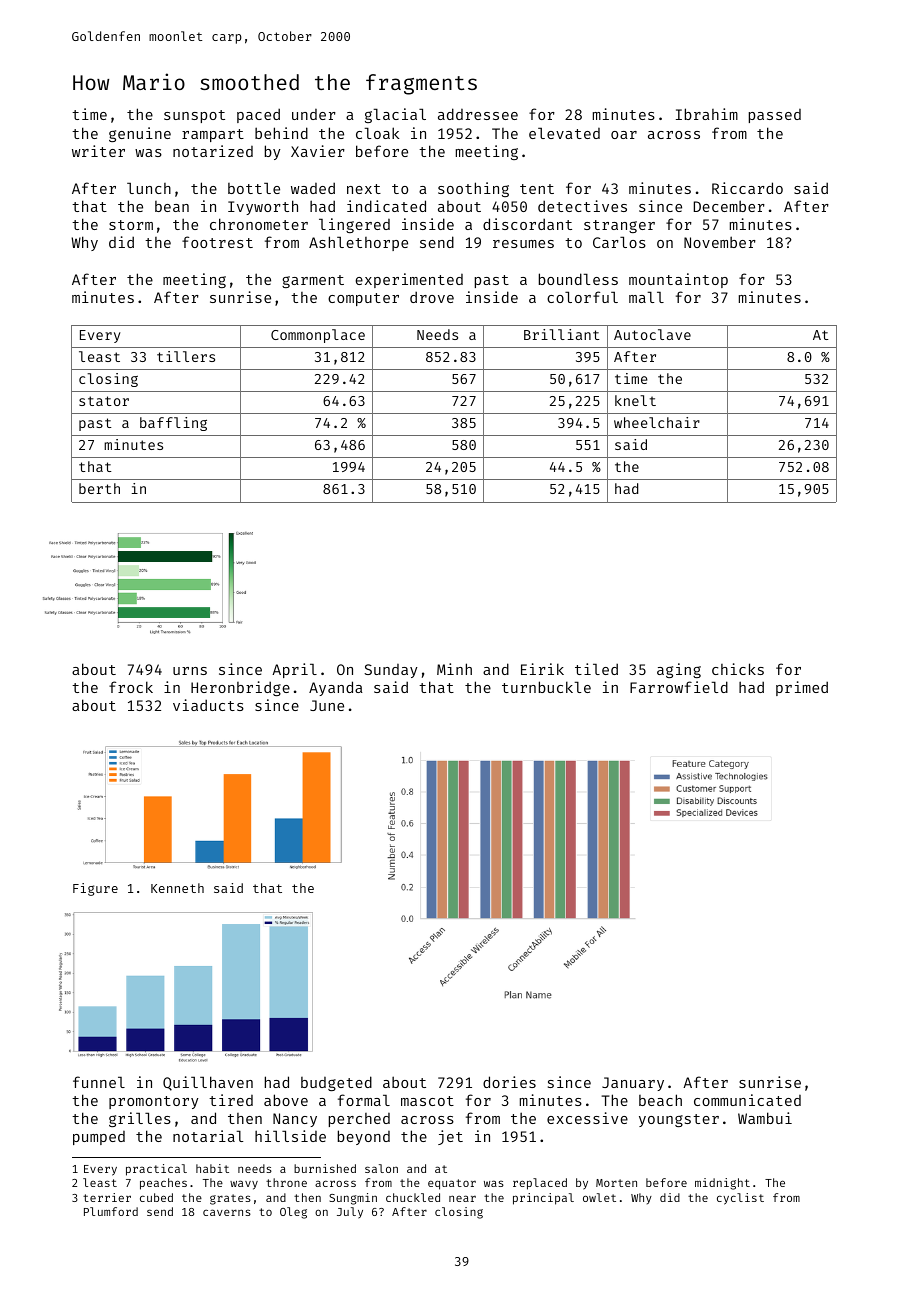 The image size is (908, 1316). I want to click on bean, so click(172, 206).
